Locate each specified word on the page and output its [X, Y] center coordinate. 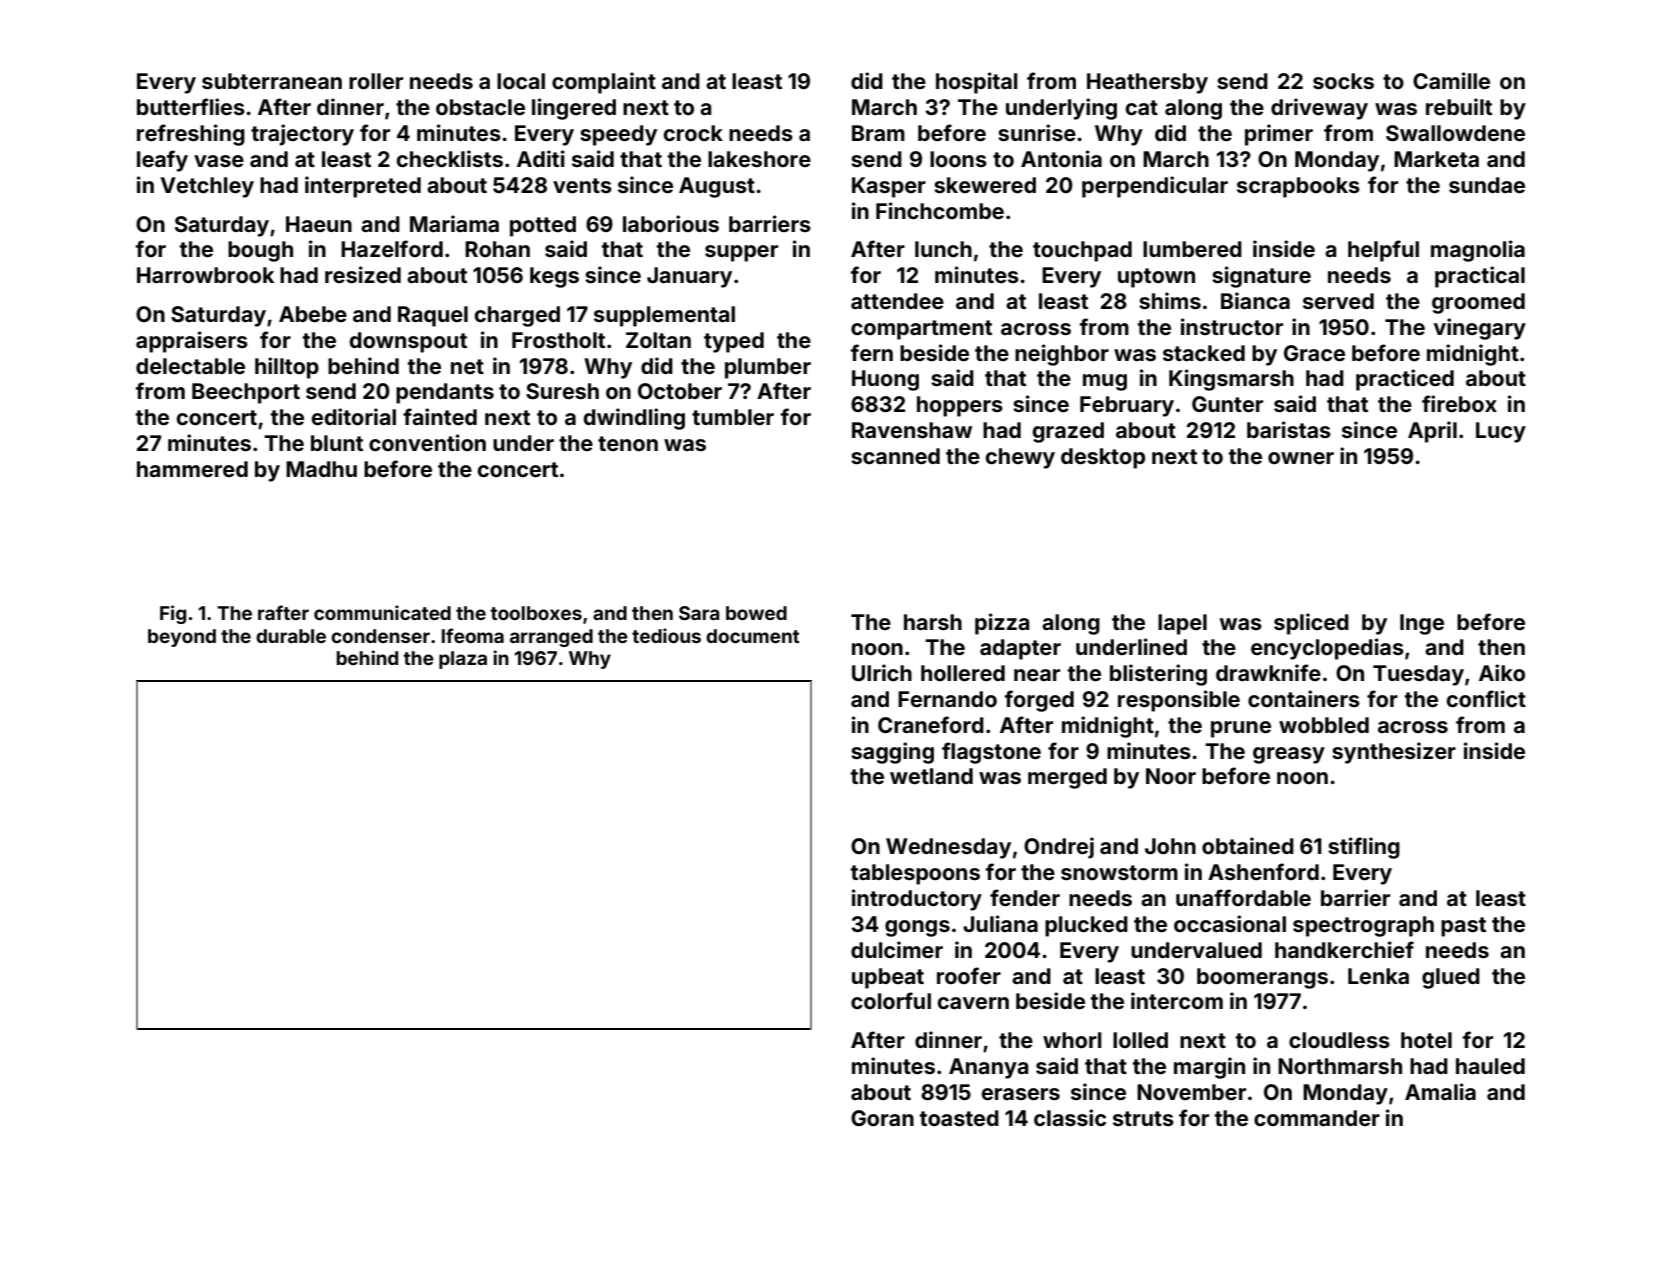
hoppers [960, 406]
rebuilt [1459, 106]
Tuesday [1418, 675]
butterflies [191, 106]
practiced [1405, 380]
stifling [1364, 848]
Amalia [1440, 1091]
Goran [882, 1118]
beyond [182, 638]
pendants [445, 393]
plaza [463, 660]
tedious [666, 635]
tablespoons [915, 874]
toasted [959, 1118]
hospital [977, 83]
